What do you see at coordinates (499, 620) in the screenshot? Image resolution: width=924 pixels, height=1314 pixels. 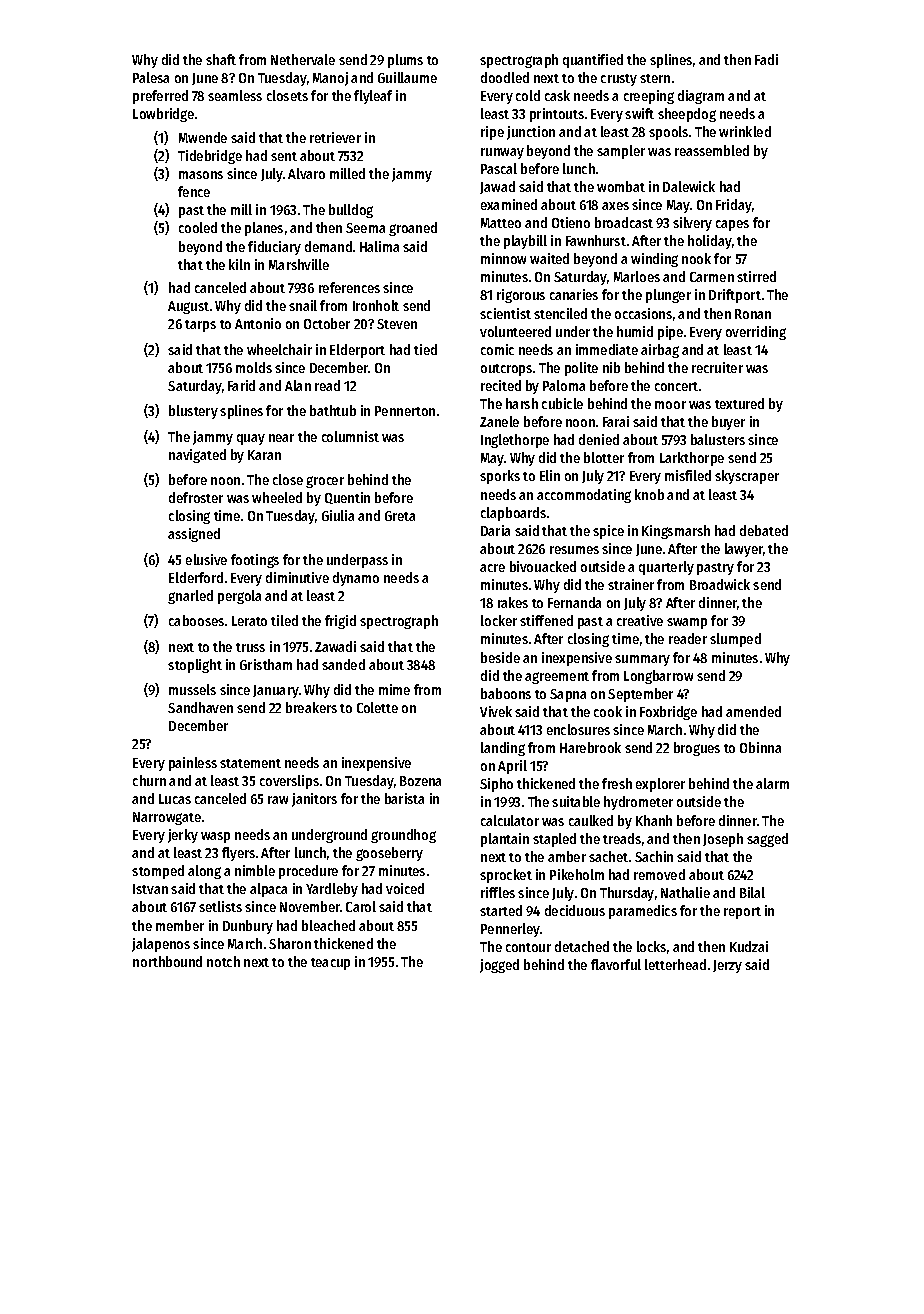 I see `locker` at bounding box center [499, 620].
